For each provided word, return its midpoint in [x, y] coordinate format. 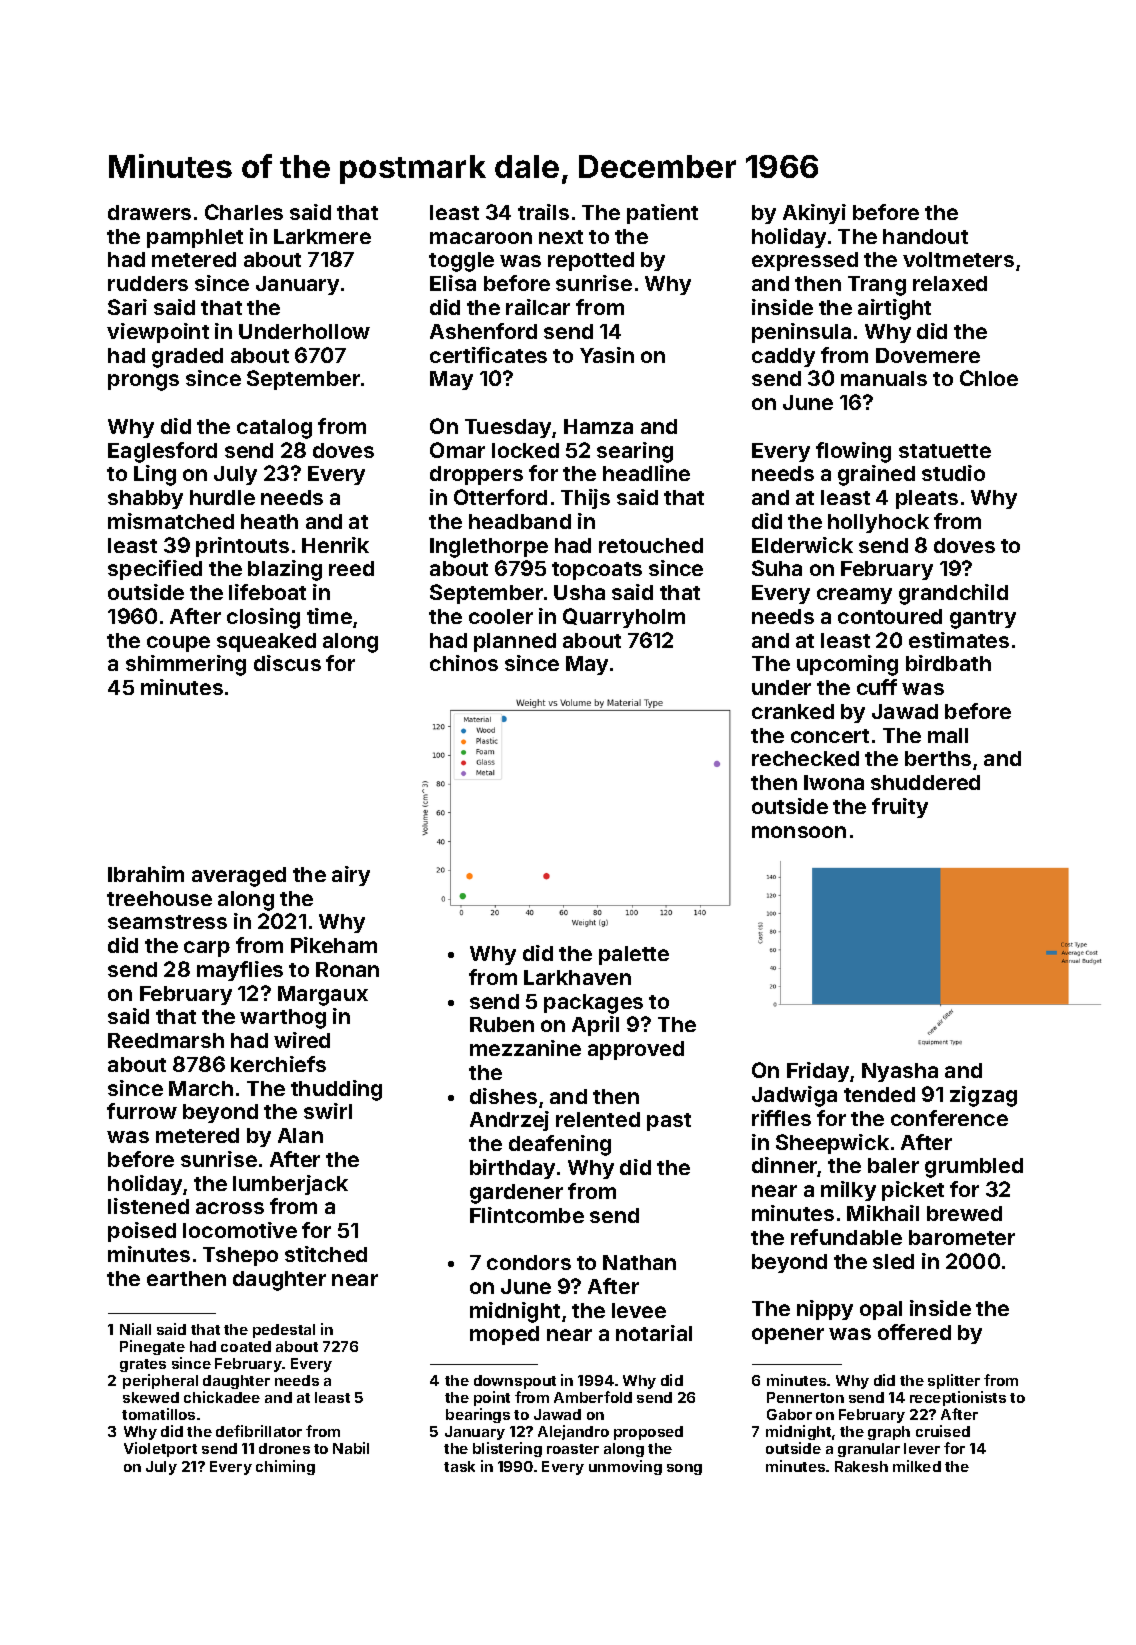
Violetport [160, 1449]
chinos [464, 663]
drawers [149, 212]
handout [925, 236]
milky [848, 1191]
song [684, 1469]
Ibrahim [146, 874]
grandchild [953, 594]
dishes [503, 1096]
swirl [328, 1111]
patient [662, 214]
